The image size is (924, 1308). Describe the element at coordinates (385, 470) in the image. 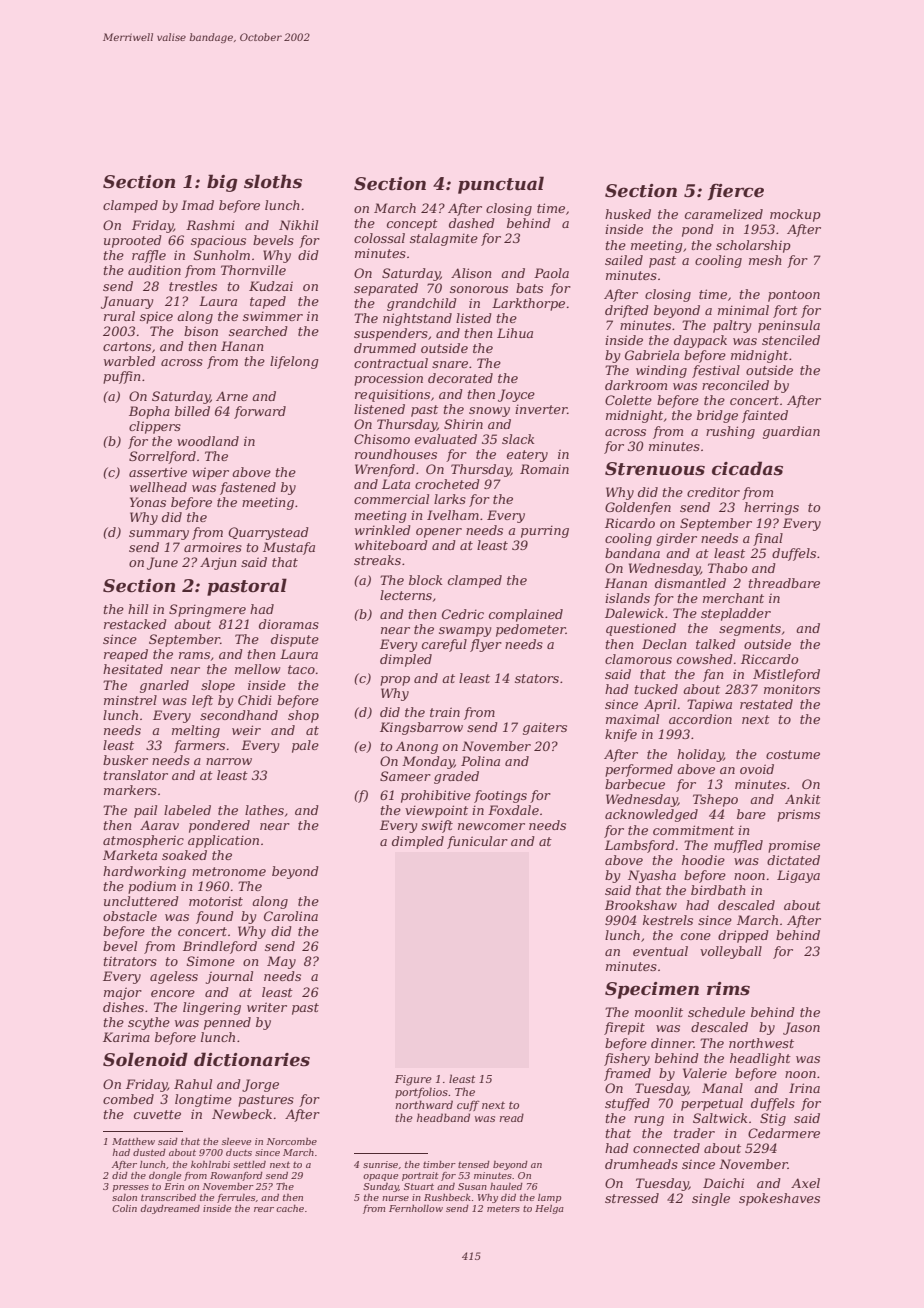

I see `Wrenford` at that location.
